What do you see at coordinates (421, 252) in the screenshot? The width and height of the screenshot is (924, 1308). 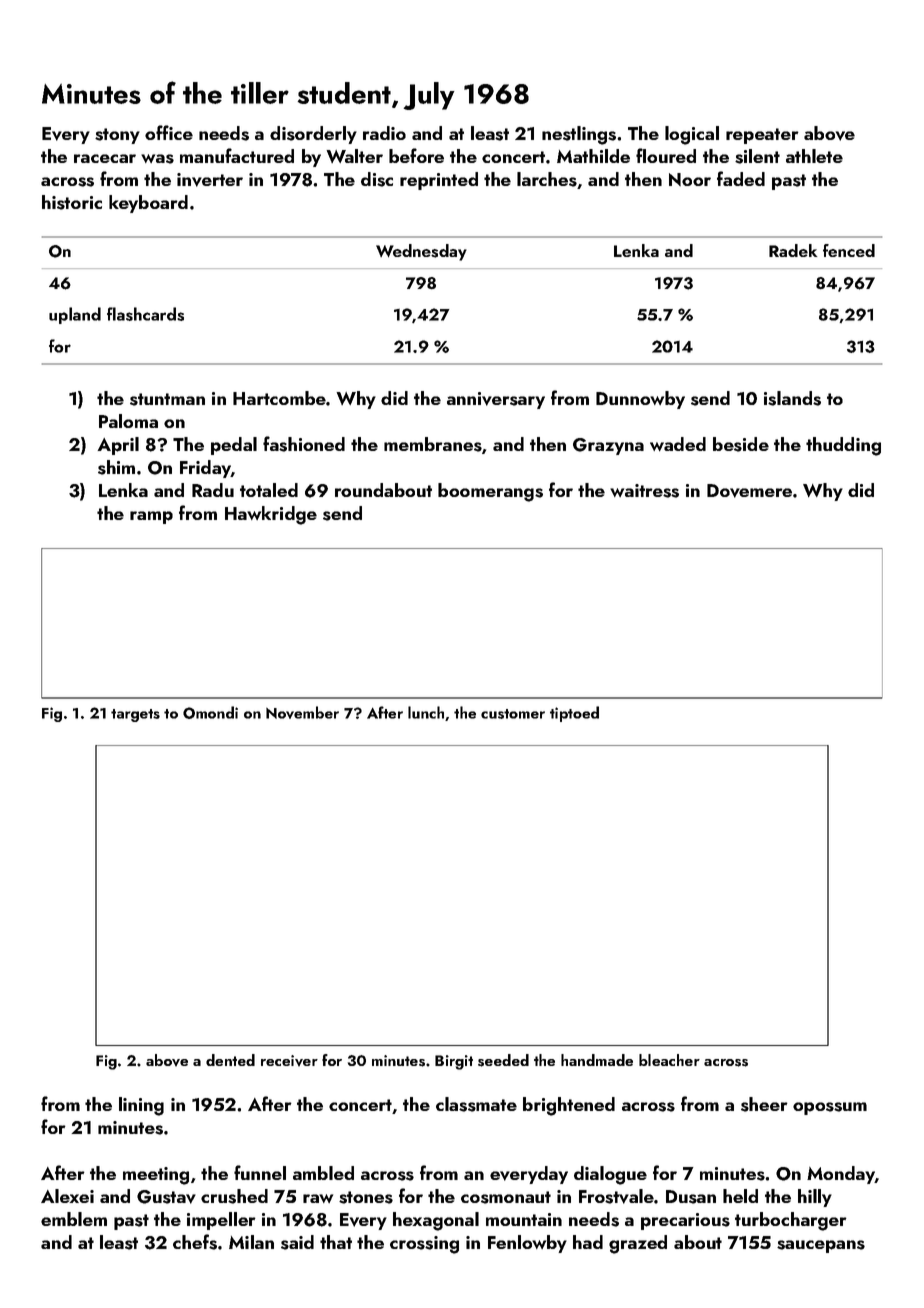 I see `Wednesday` at bounding box center [421, 252].
